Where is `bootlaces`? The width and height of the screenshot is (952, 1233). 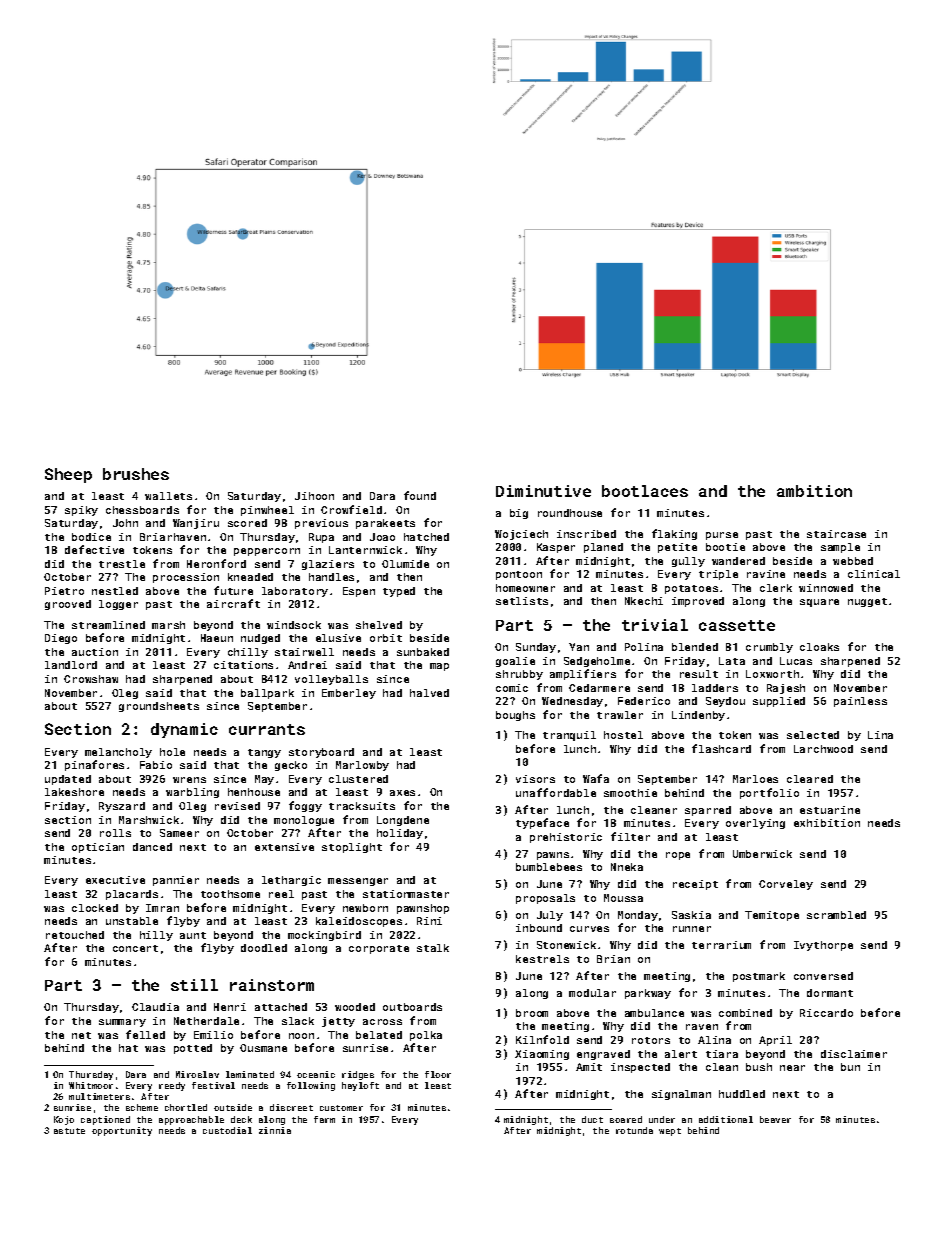 bootlaces is located at coordinates (645, 491).
